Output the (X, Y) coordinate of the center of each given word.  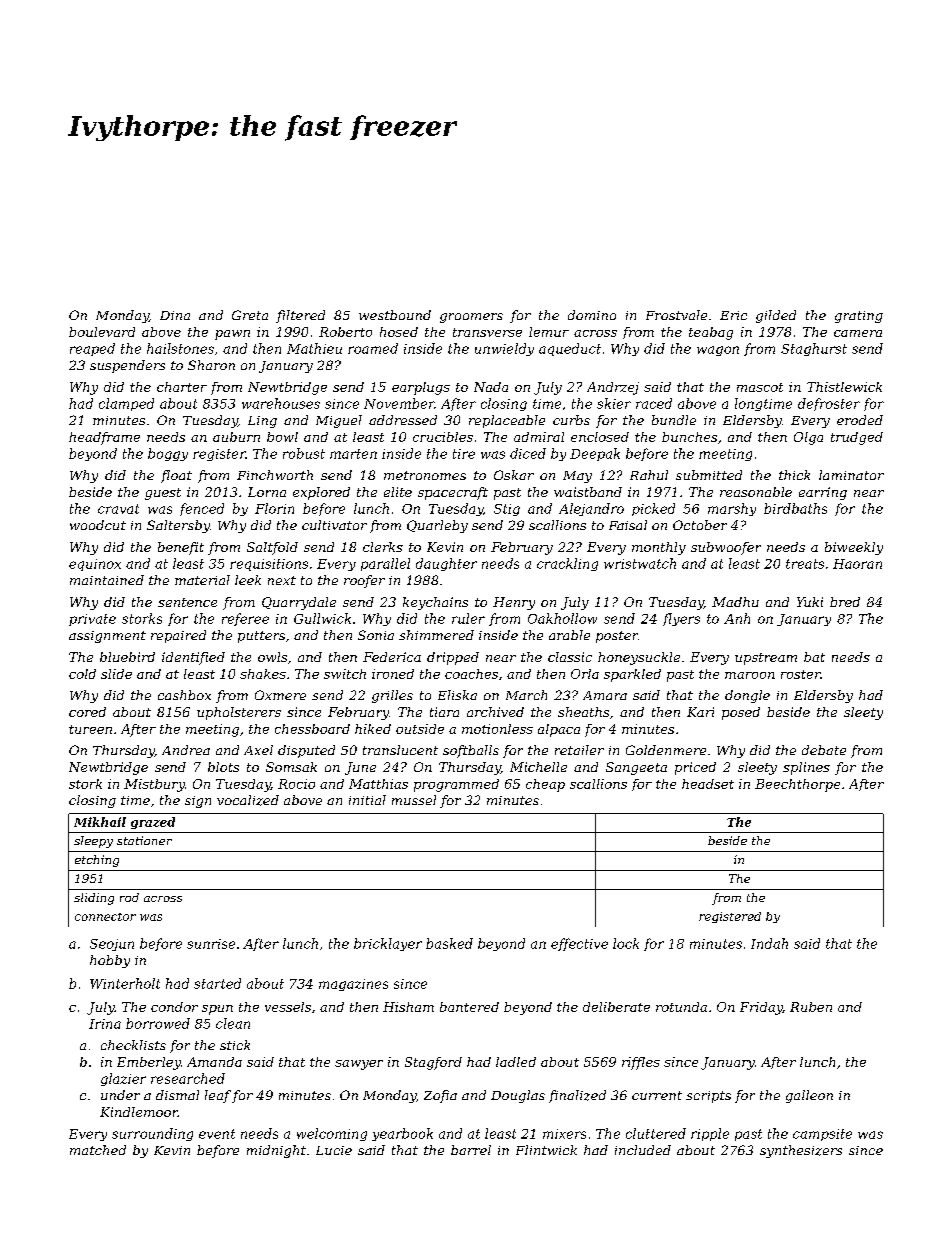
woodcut (98, 525)
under (120, 1095)
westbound (395, 315)
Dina (175, 315)
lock (626, 943)
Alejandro (591, 509)
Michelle (538, 767)
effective (579, 944)
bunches (689, 437)
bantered (469, 1007)
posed (741, 713)
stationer (144, 840)
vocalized (248, 800)
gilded (776, 316)
